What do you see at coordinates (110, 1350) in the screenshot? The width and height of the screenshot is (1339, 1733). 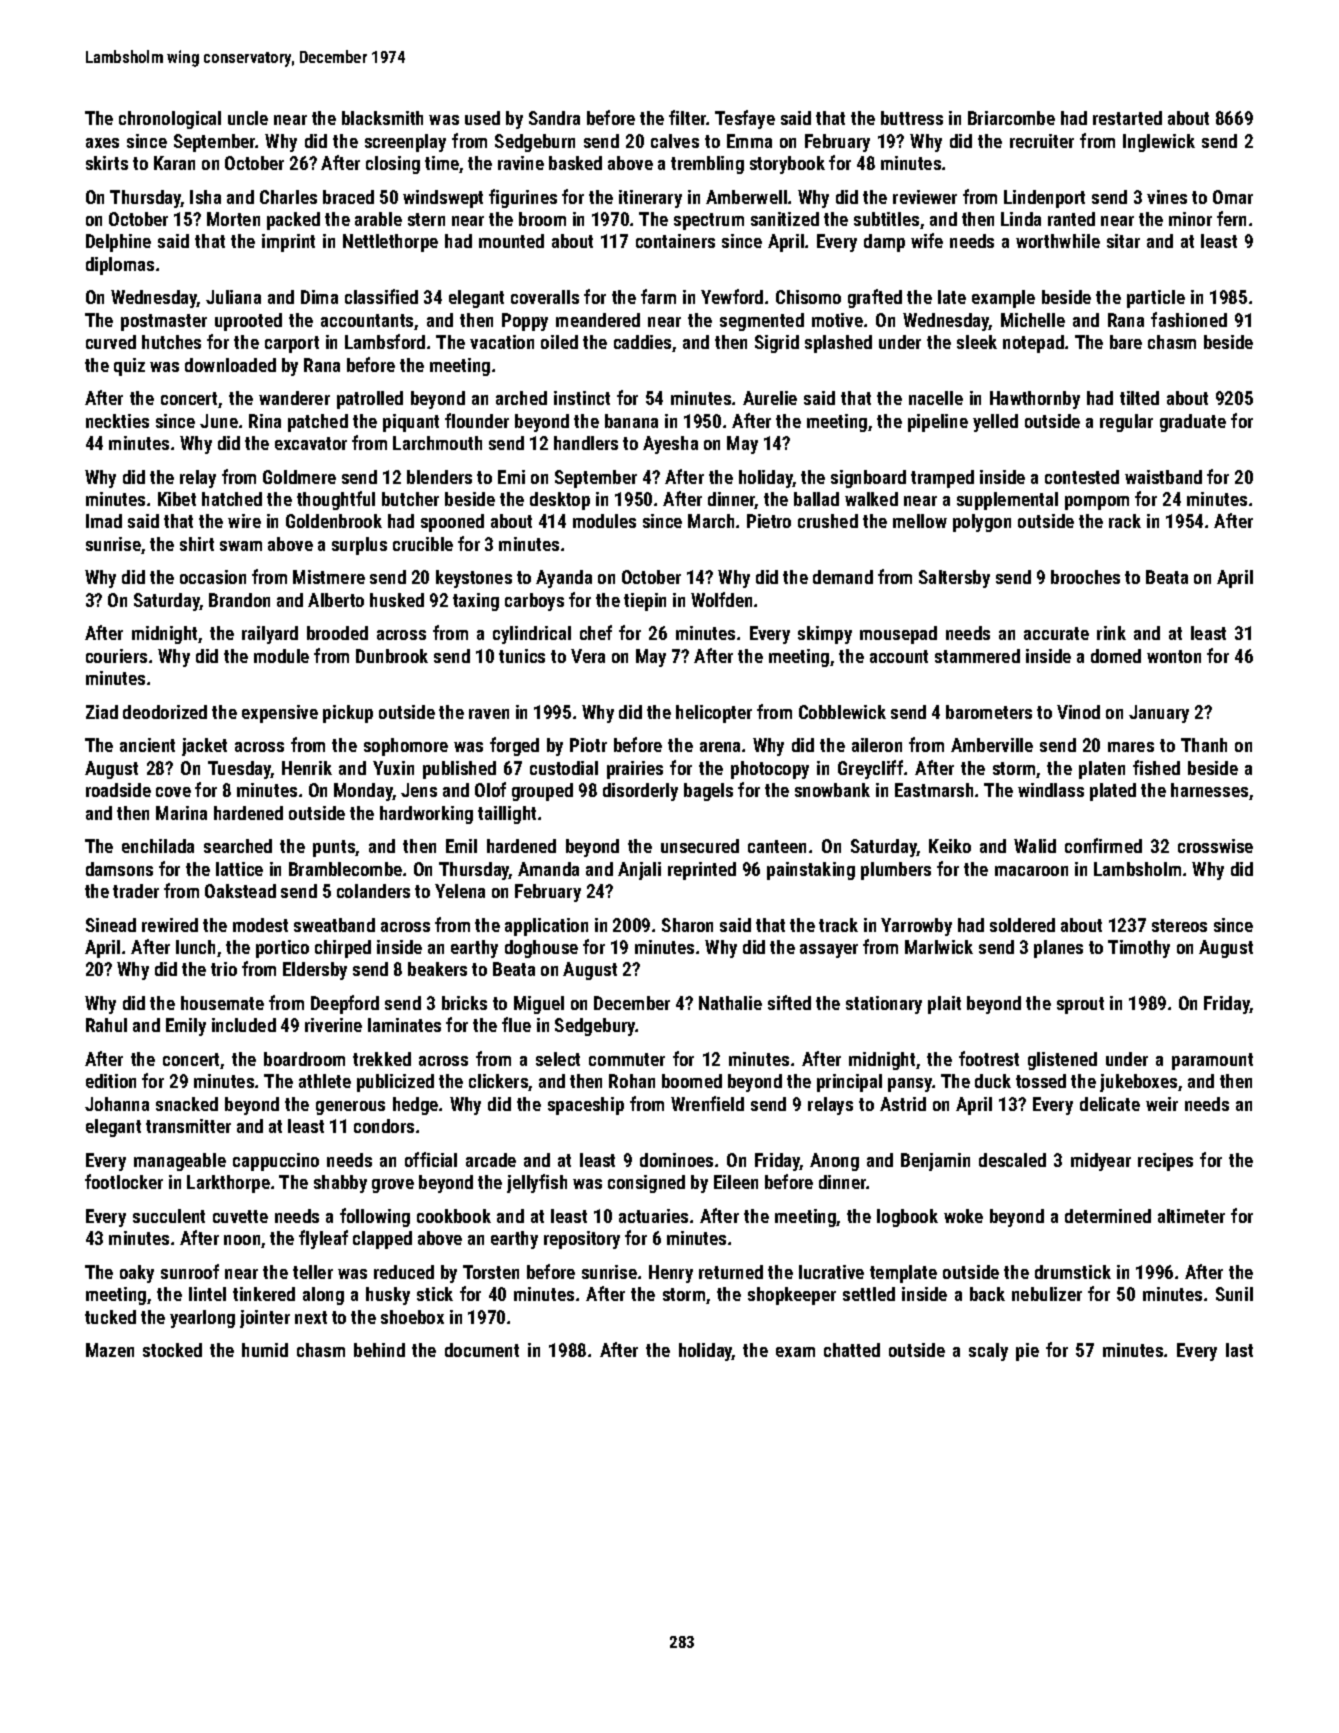 I see `Mazen` at bounding box center [110, 1350].
